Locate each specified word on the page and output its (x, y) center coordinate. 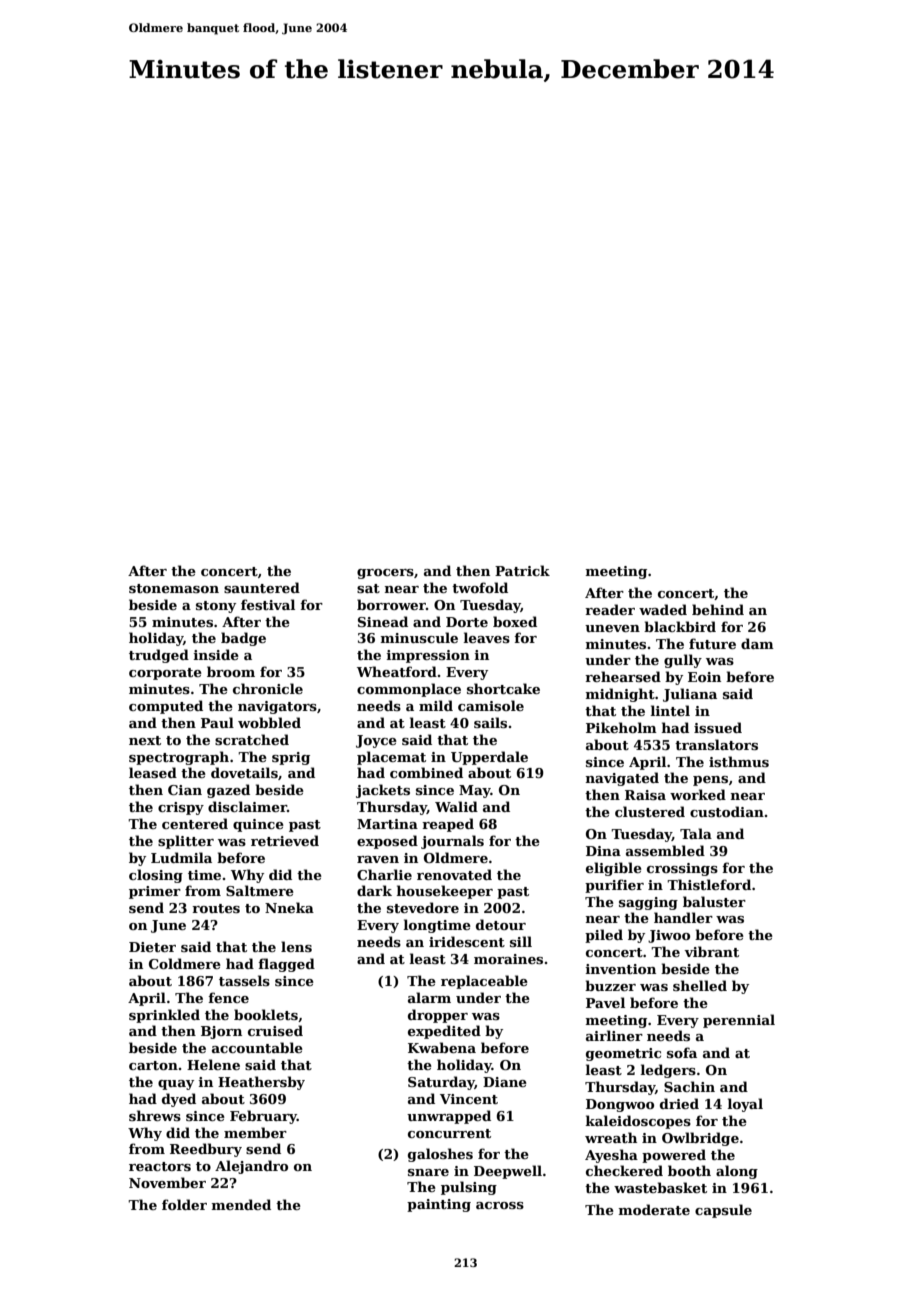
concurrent (449, 1133)
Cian (185, 790)
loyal (745, 1105)
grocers (385, 574)
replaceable (484, 982)
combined (426, 772)
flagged (286, 965)
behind (718, 609)
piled (604, 936)
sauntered (262, 587)
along (737, 1172)
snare (428, 1172)
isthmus (739, 761)
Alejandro (251, 1167)
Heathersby (261, 1083)
